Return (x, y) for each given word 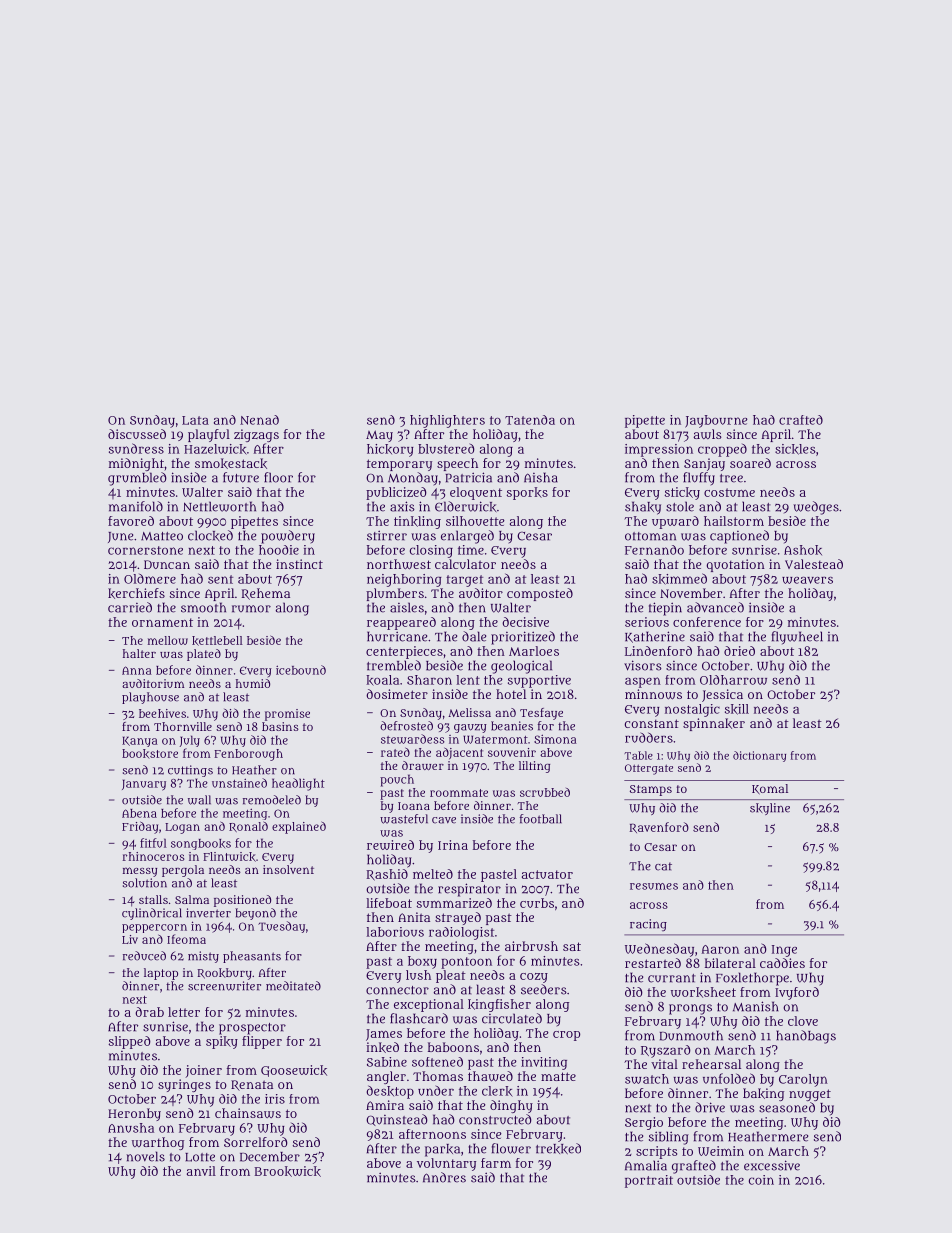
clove (803, 1021)
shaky (643, 508)
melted (433, 874)
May (379, 436)
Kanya (140, 741)
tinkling (417, 522)
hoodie (279, 550)
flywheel (797, 638)
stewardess (413, 739)
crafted (801, 420)
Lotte (200, 1157)
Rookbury (224, 974)
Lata (195, 420)
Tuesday (281, 927)
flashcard (419, 1018)
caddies (782, 963)
